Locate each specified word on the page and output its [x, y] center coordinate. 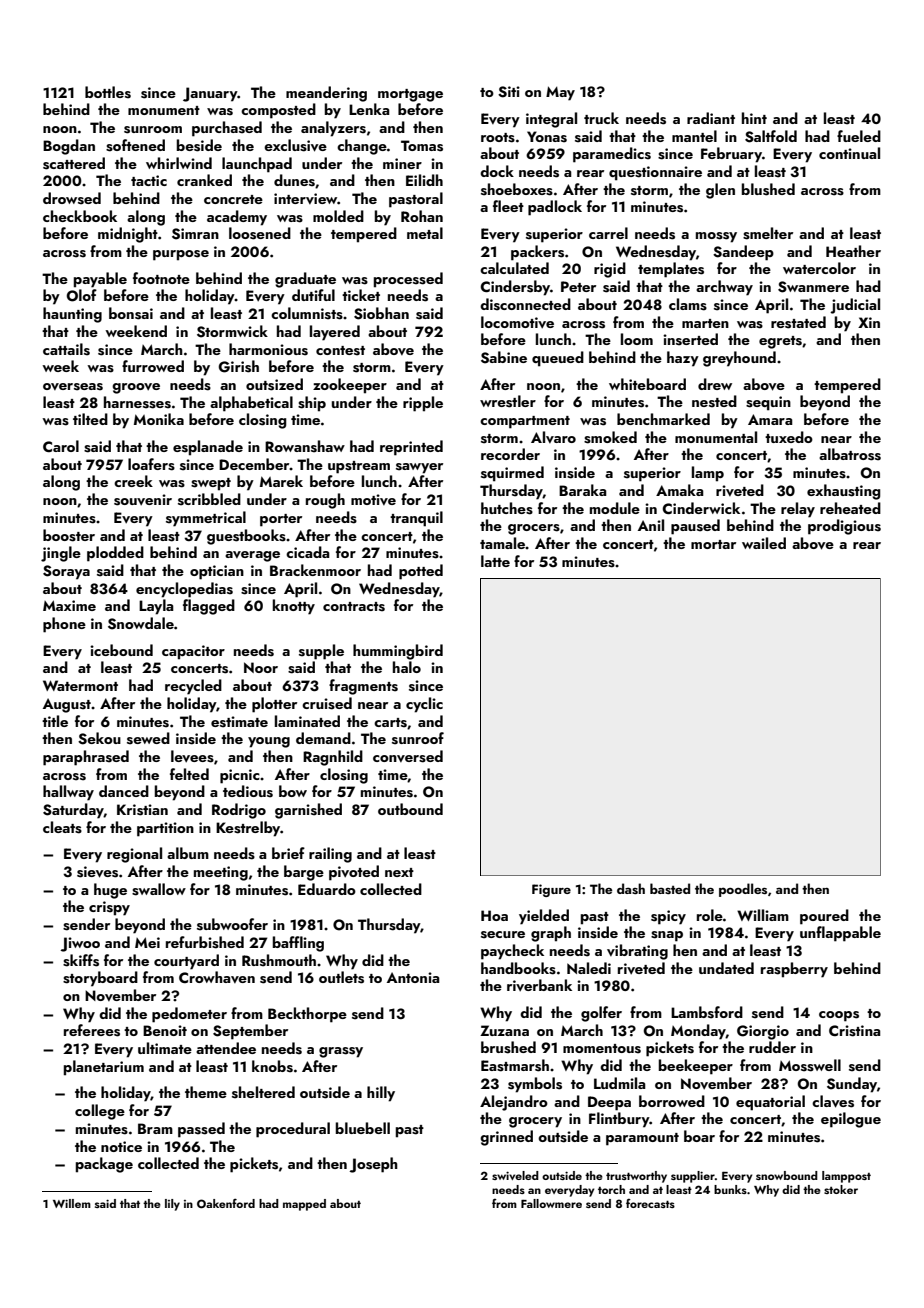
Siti [509, 92]
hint [754, 118]
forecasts [650, 1203]
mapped [304, 1205]
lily [172, 1205]
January [210, 94]
